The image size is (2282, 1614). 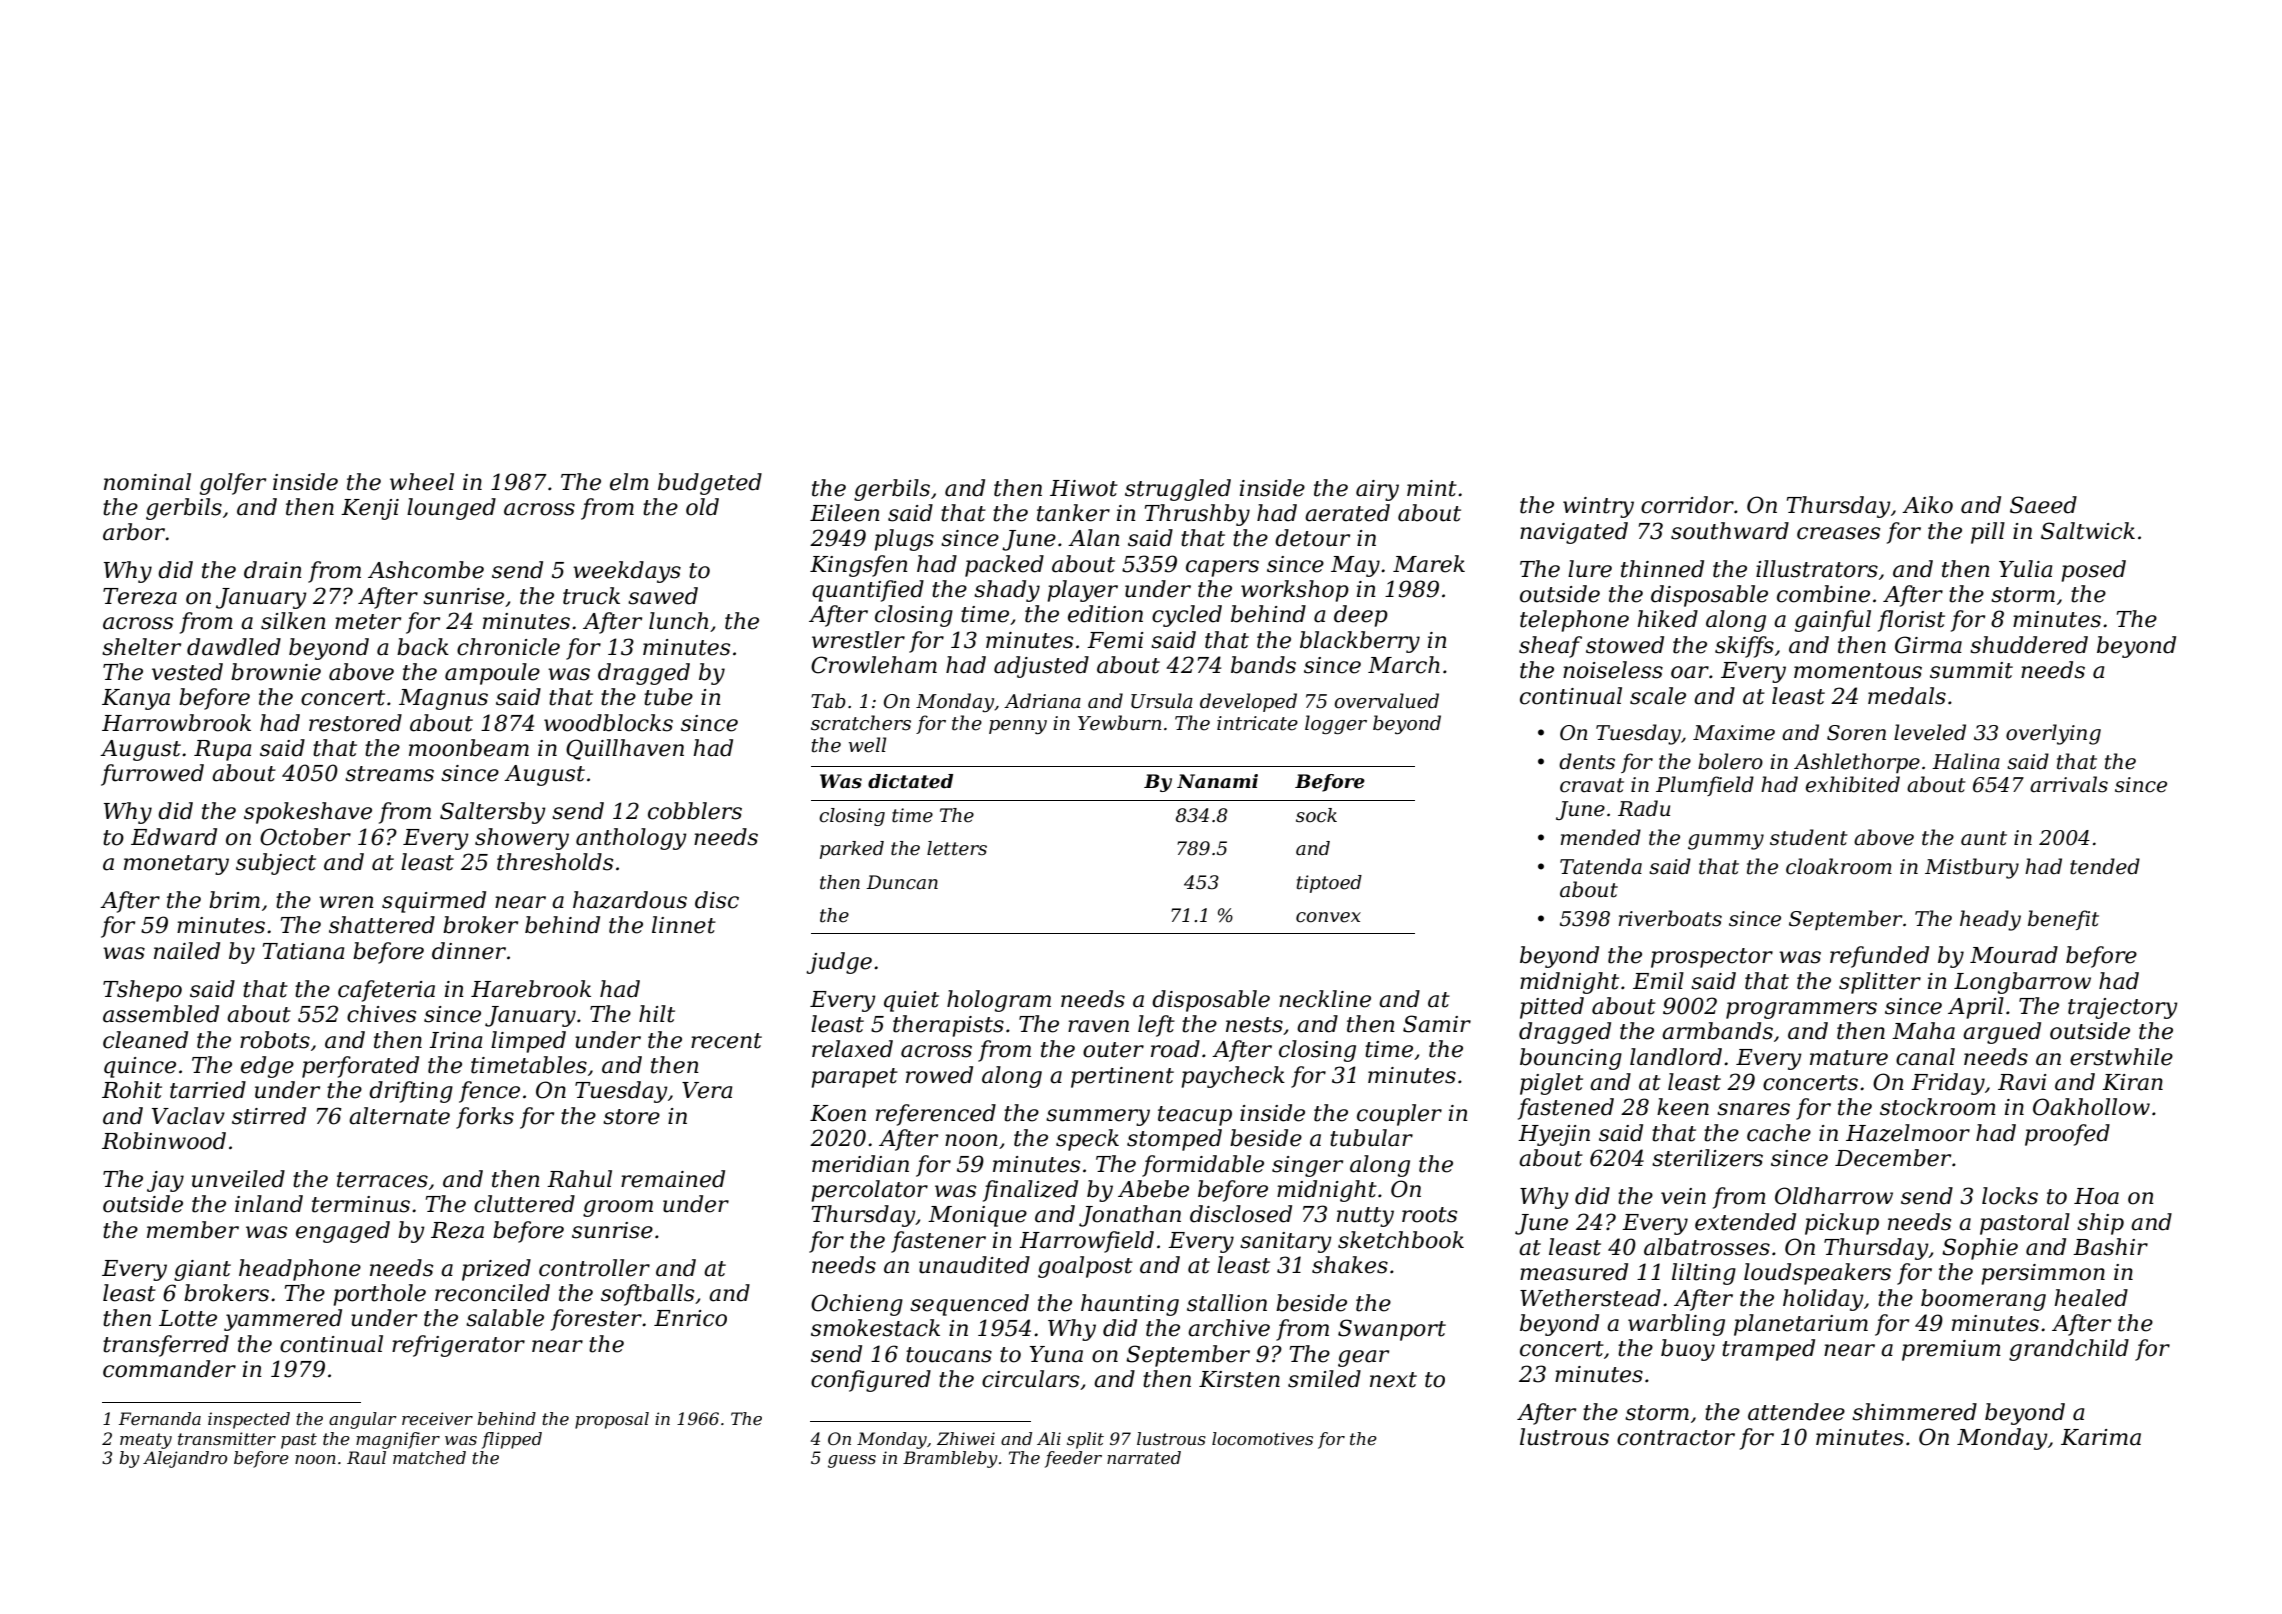 What do you see at coordinates (1203, 1166) in the image?
I see `formidable` at bounding box center [1203, 1166].
